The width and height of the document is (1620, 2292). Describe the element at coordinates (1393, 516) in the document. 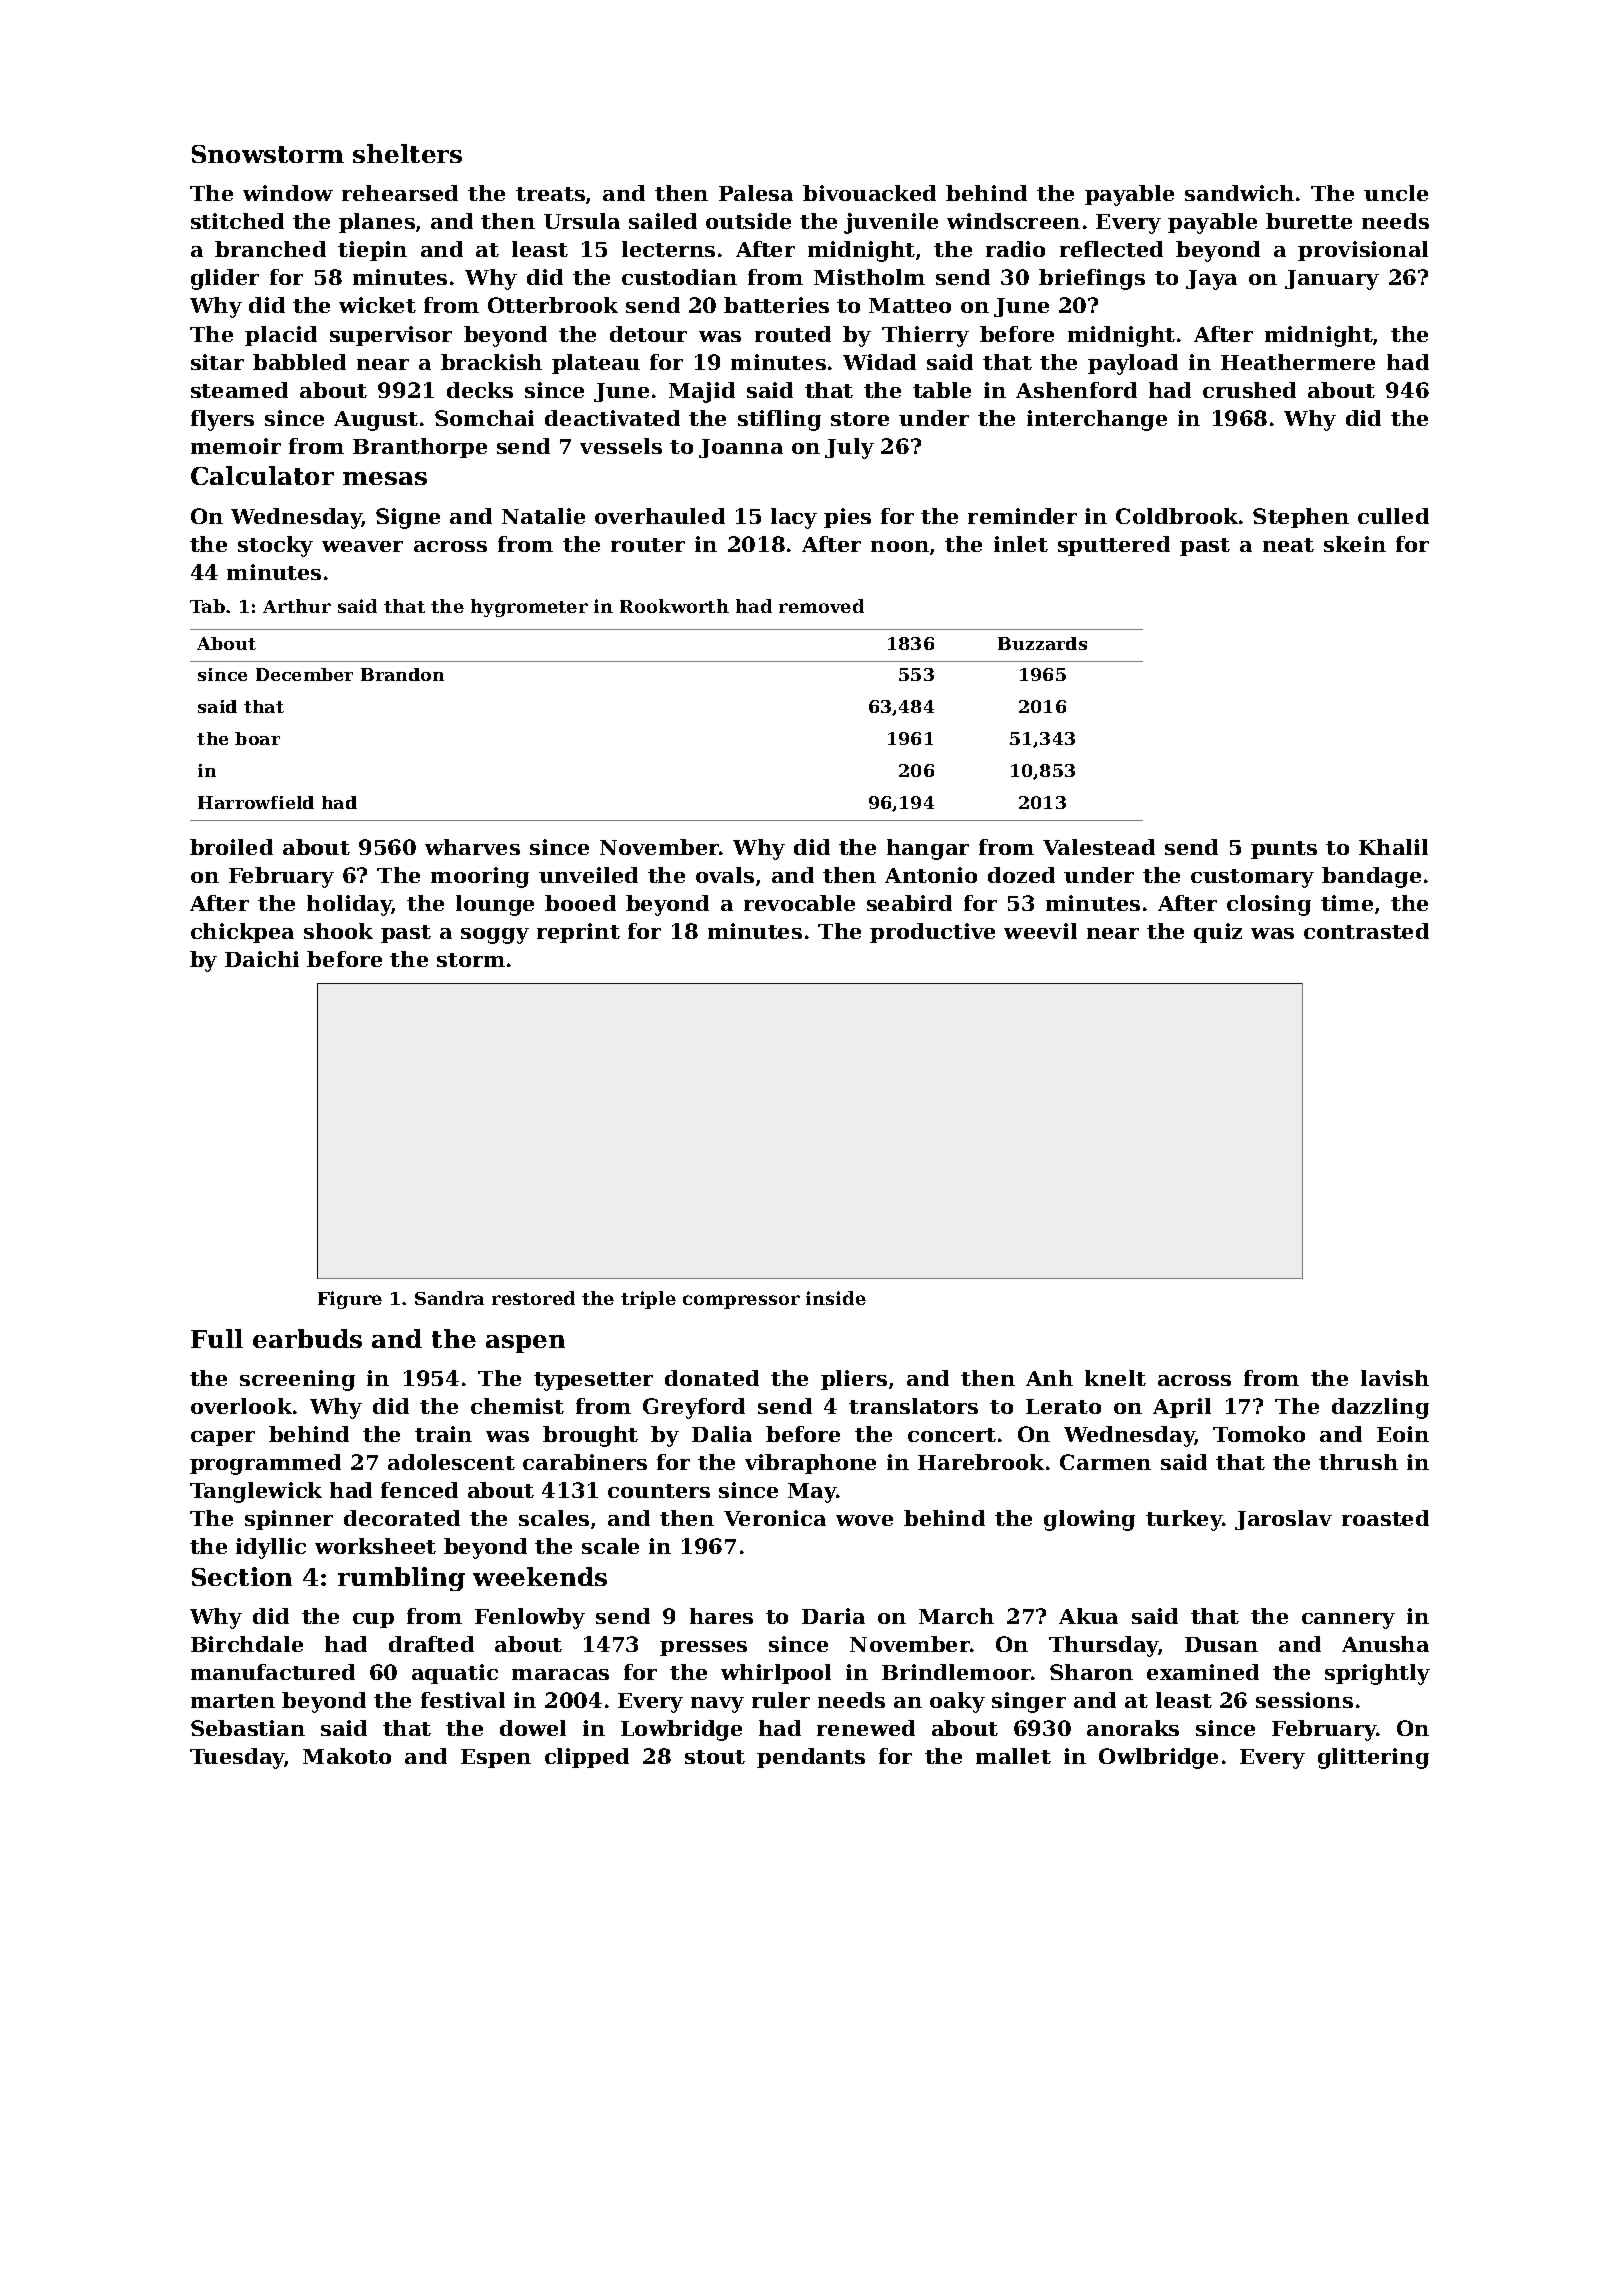

I see `culled` at that location.
